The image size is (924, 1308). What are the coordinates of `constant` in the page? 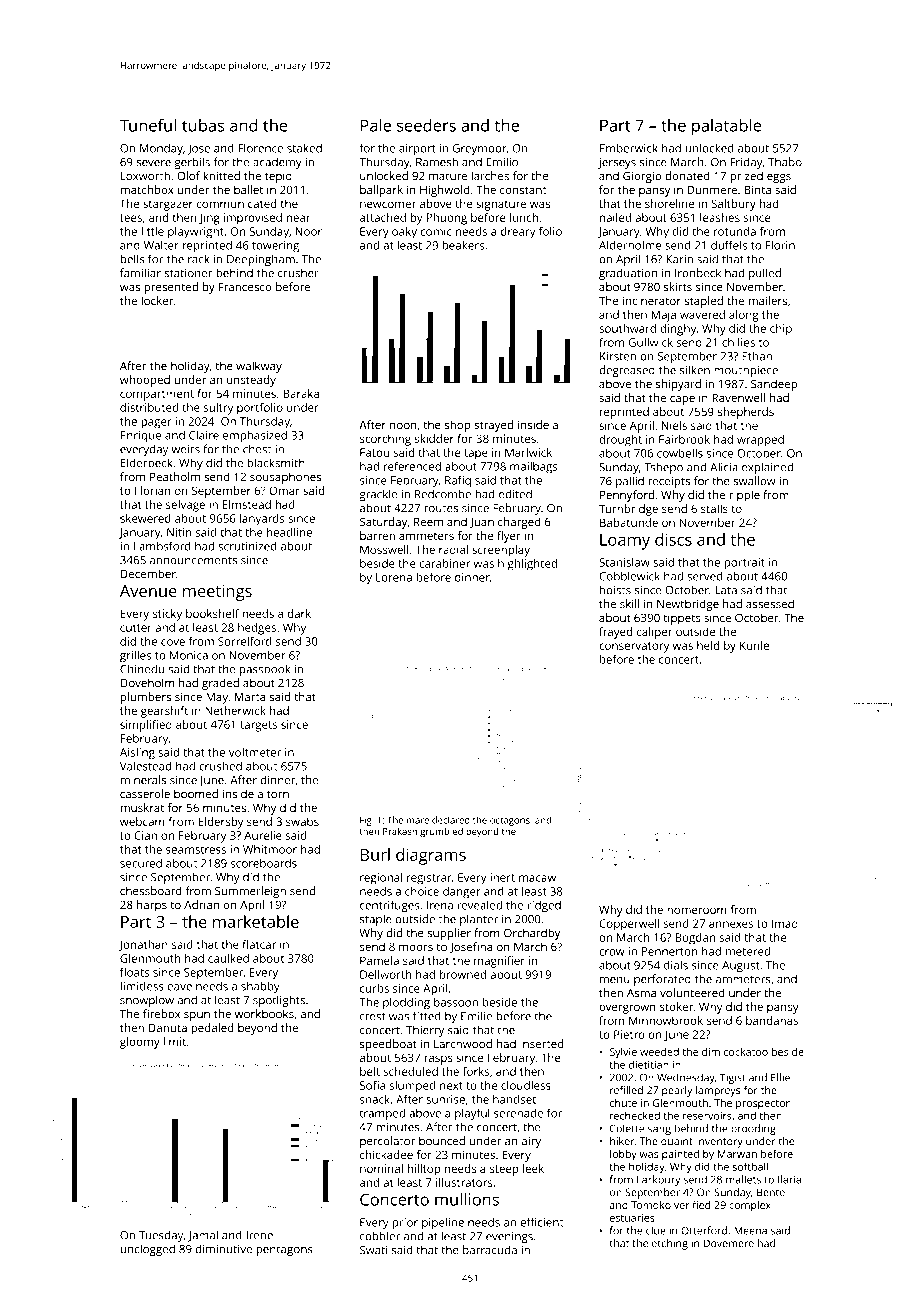 It's located at (523, 190).
